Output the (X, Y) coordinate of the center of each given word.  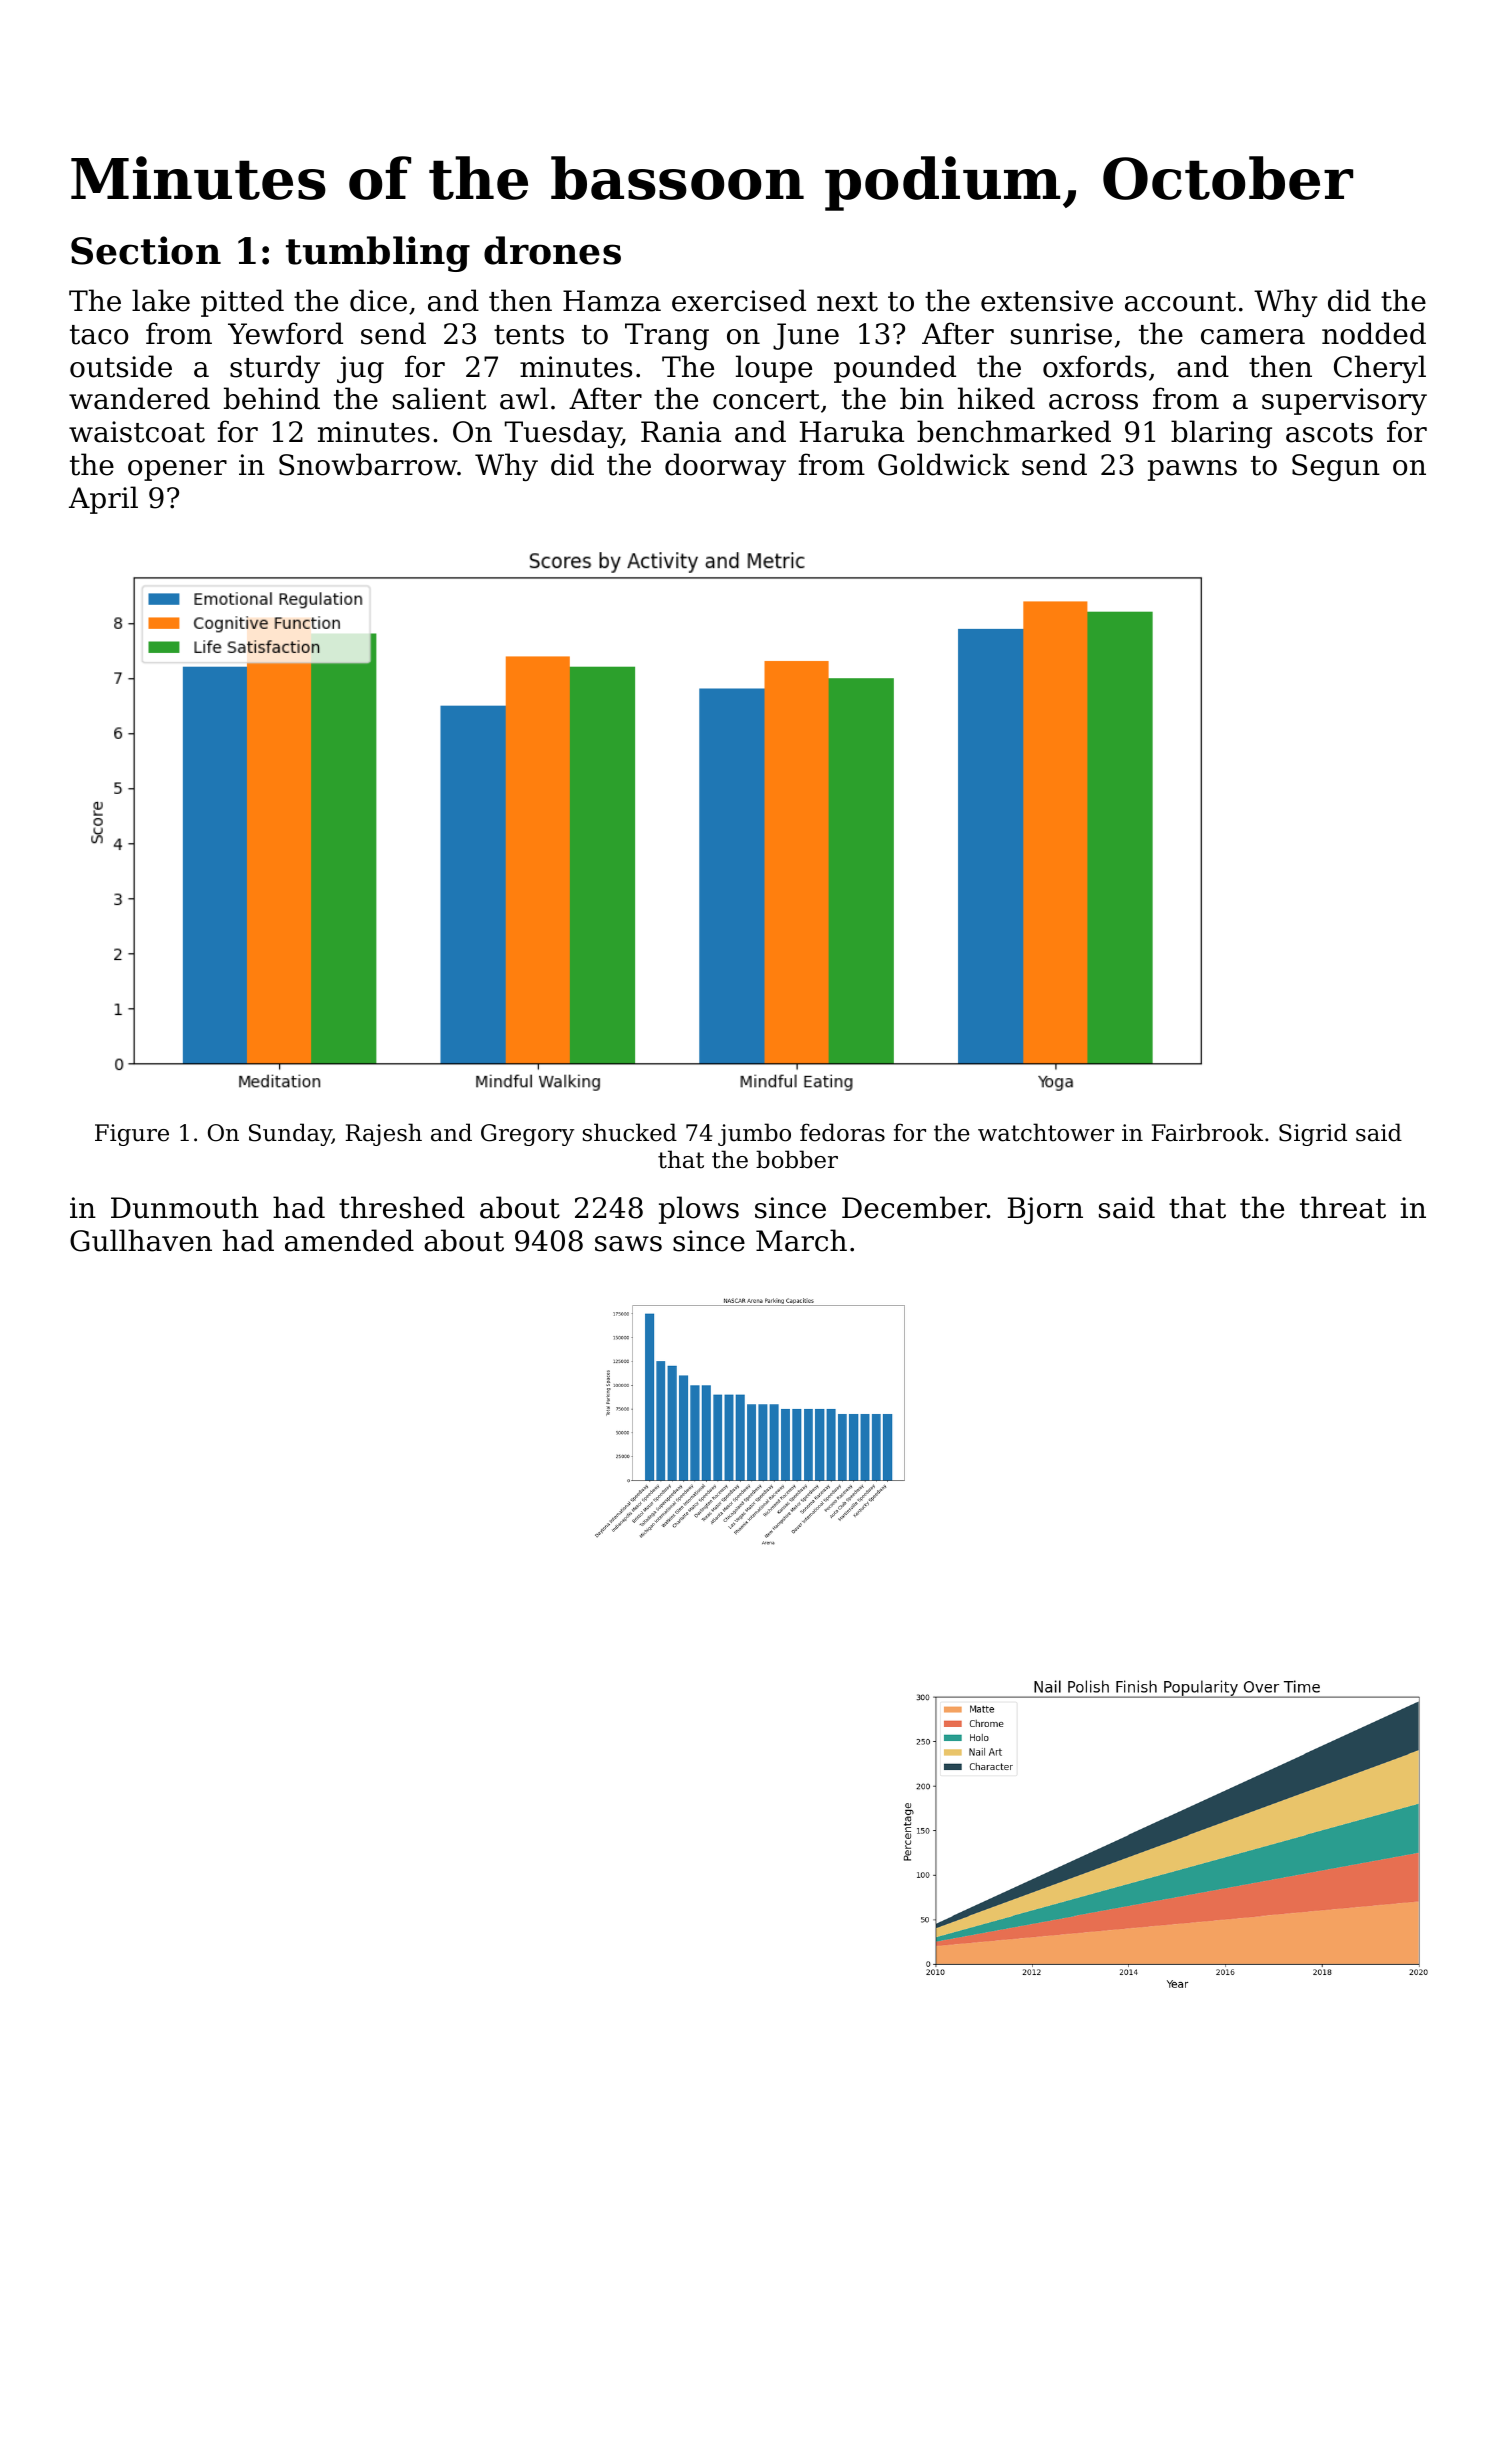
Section (146, 250)
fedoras (842, 1132)
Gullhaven (141, 1240)
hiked (996, 398)
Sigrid (1313, 1134)
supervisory (1344, 401)
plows (699, 1210)
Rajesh (383, 1134)
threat (1343, 1207)
